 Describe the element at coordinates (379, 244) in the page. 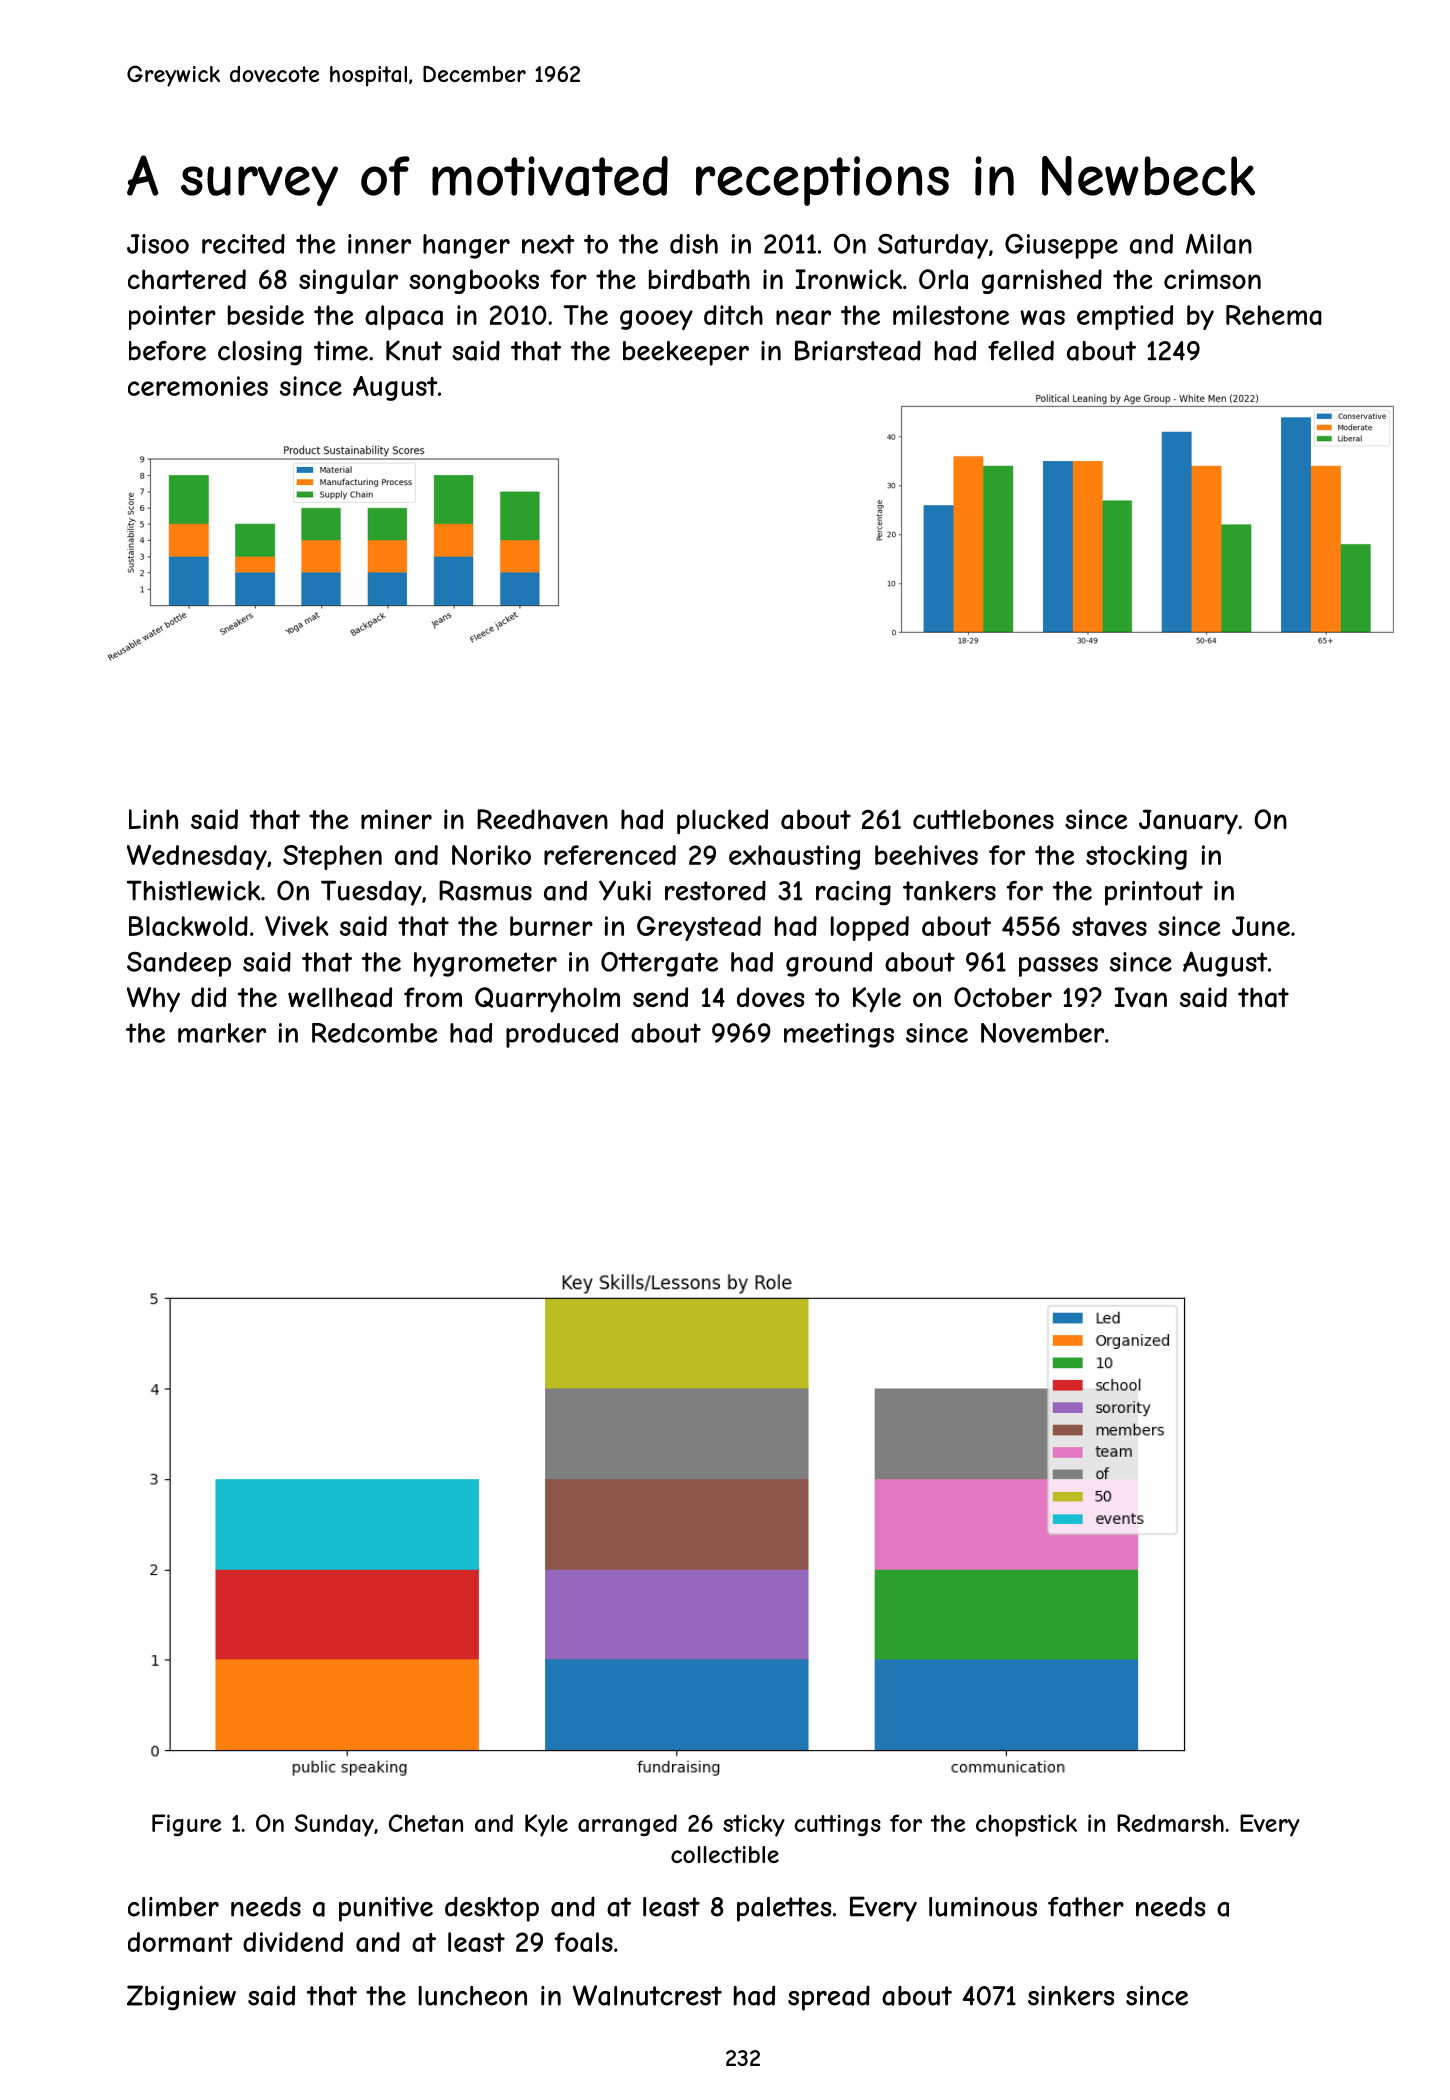

I see `inner` at that location.
